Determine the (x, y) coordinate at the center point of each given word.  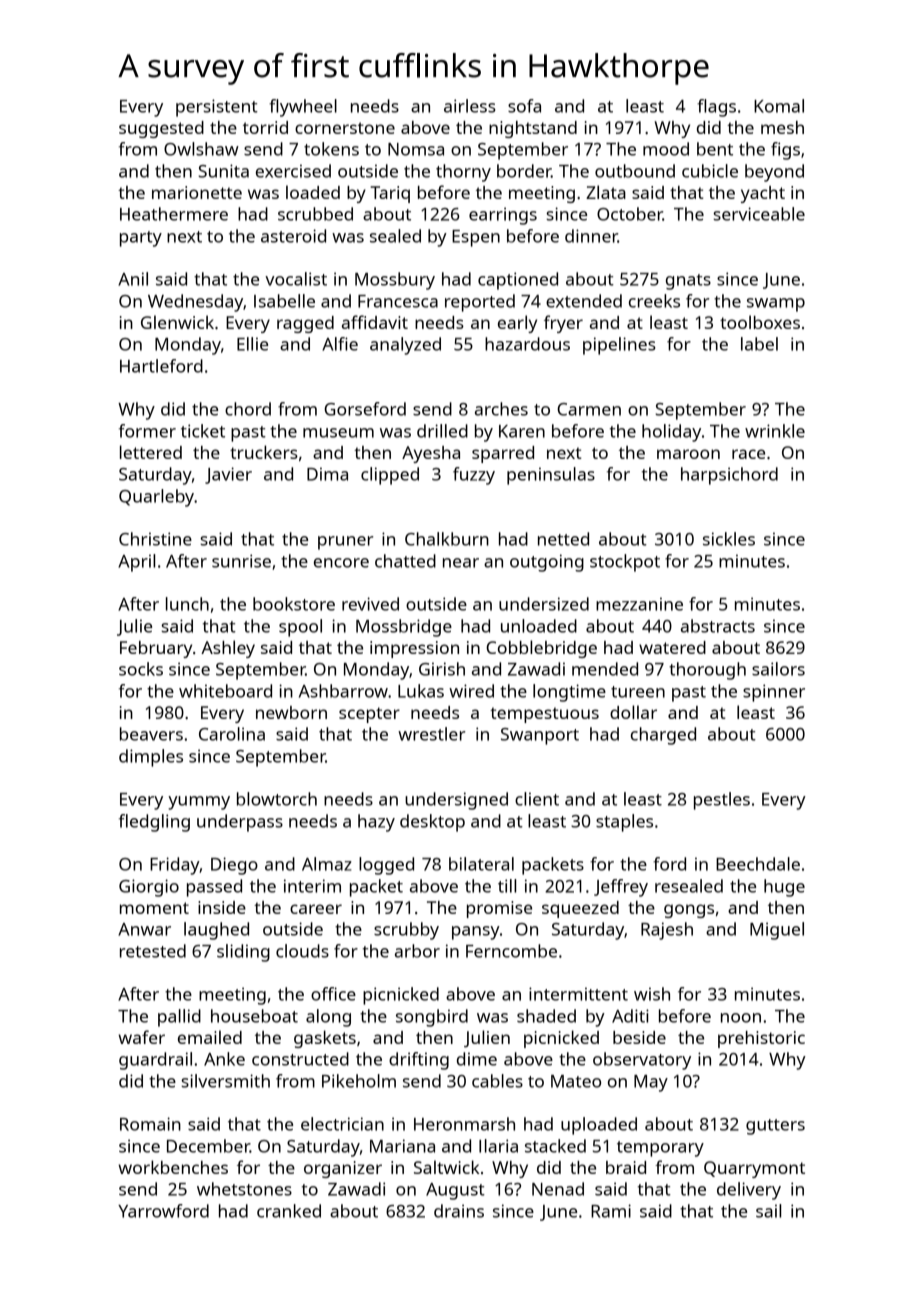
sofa (524, 106)
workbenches (173, 1167)
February (156, 649)
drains (459, 1211)
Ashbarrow (343, 691)
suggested (161, 129)
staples (624, 823)
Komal (779, 106)
